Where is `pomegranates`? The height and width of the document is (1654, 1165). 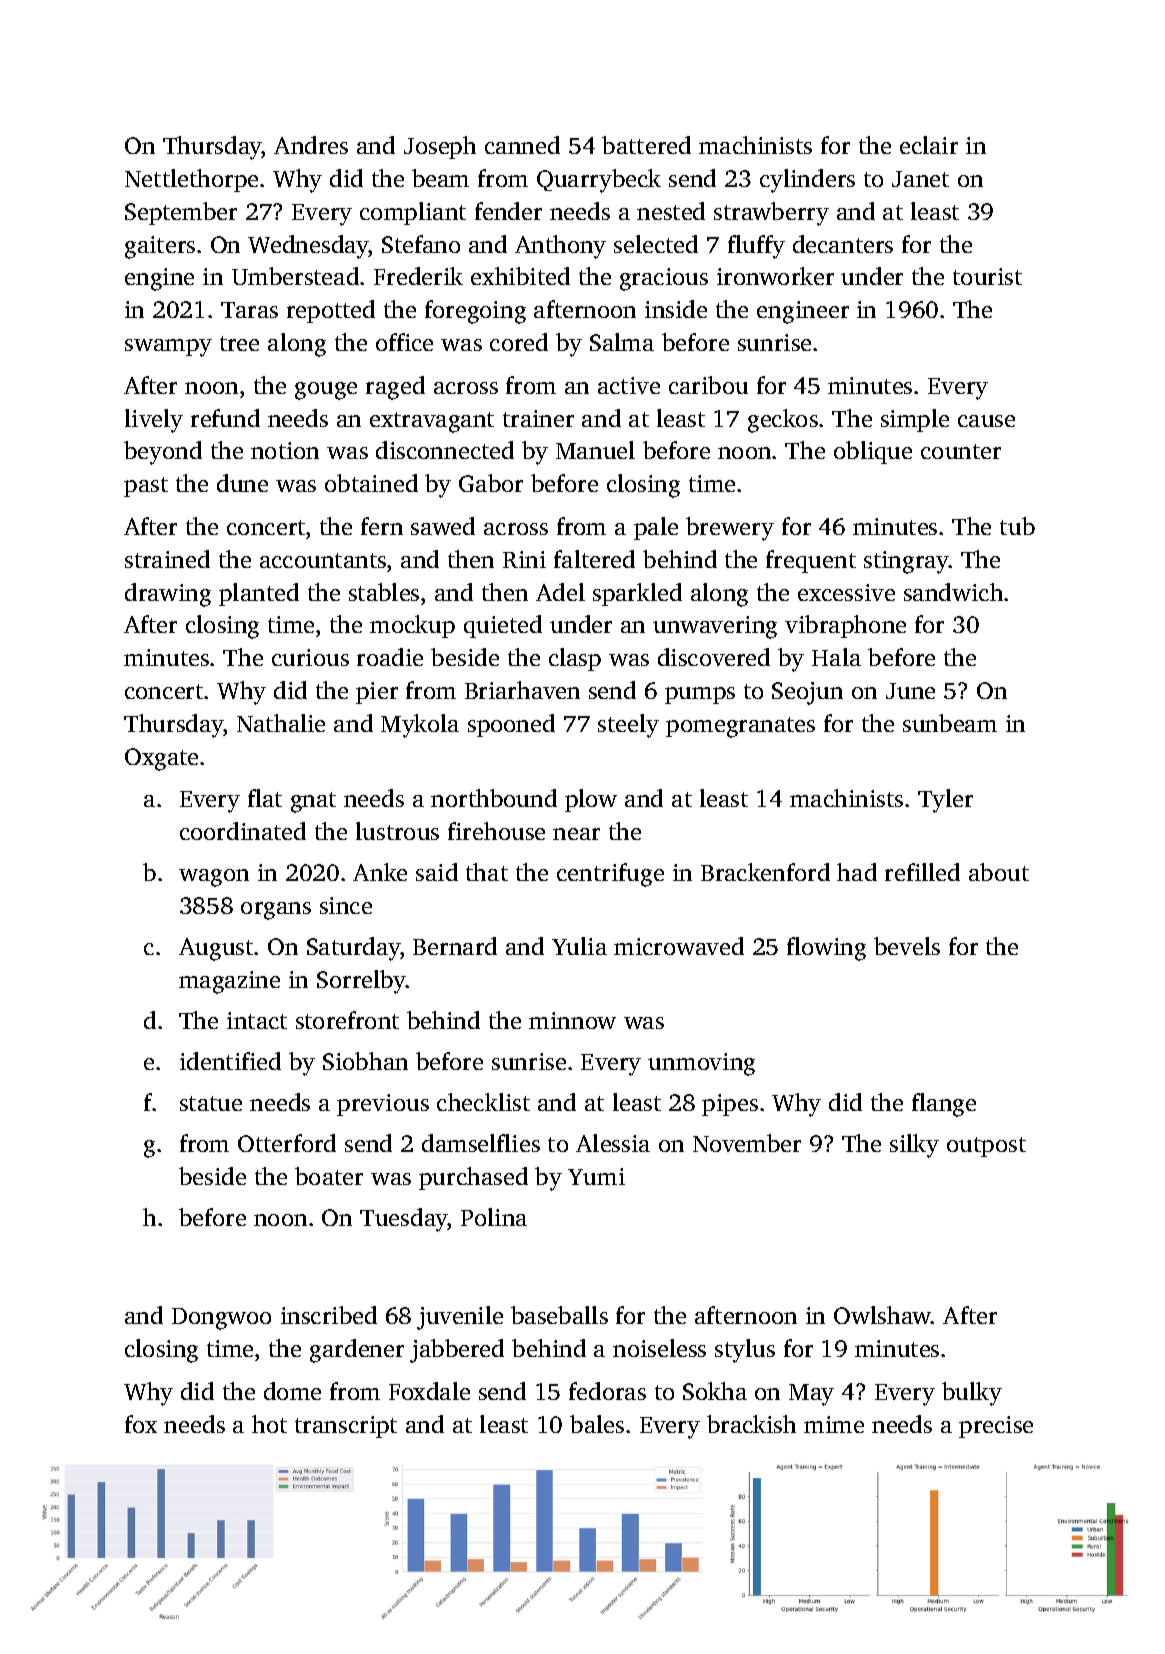 pomegranates is located at coordinates (740, 727).
